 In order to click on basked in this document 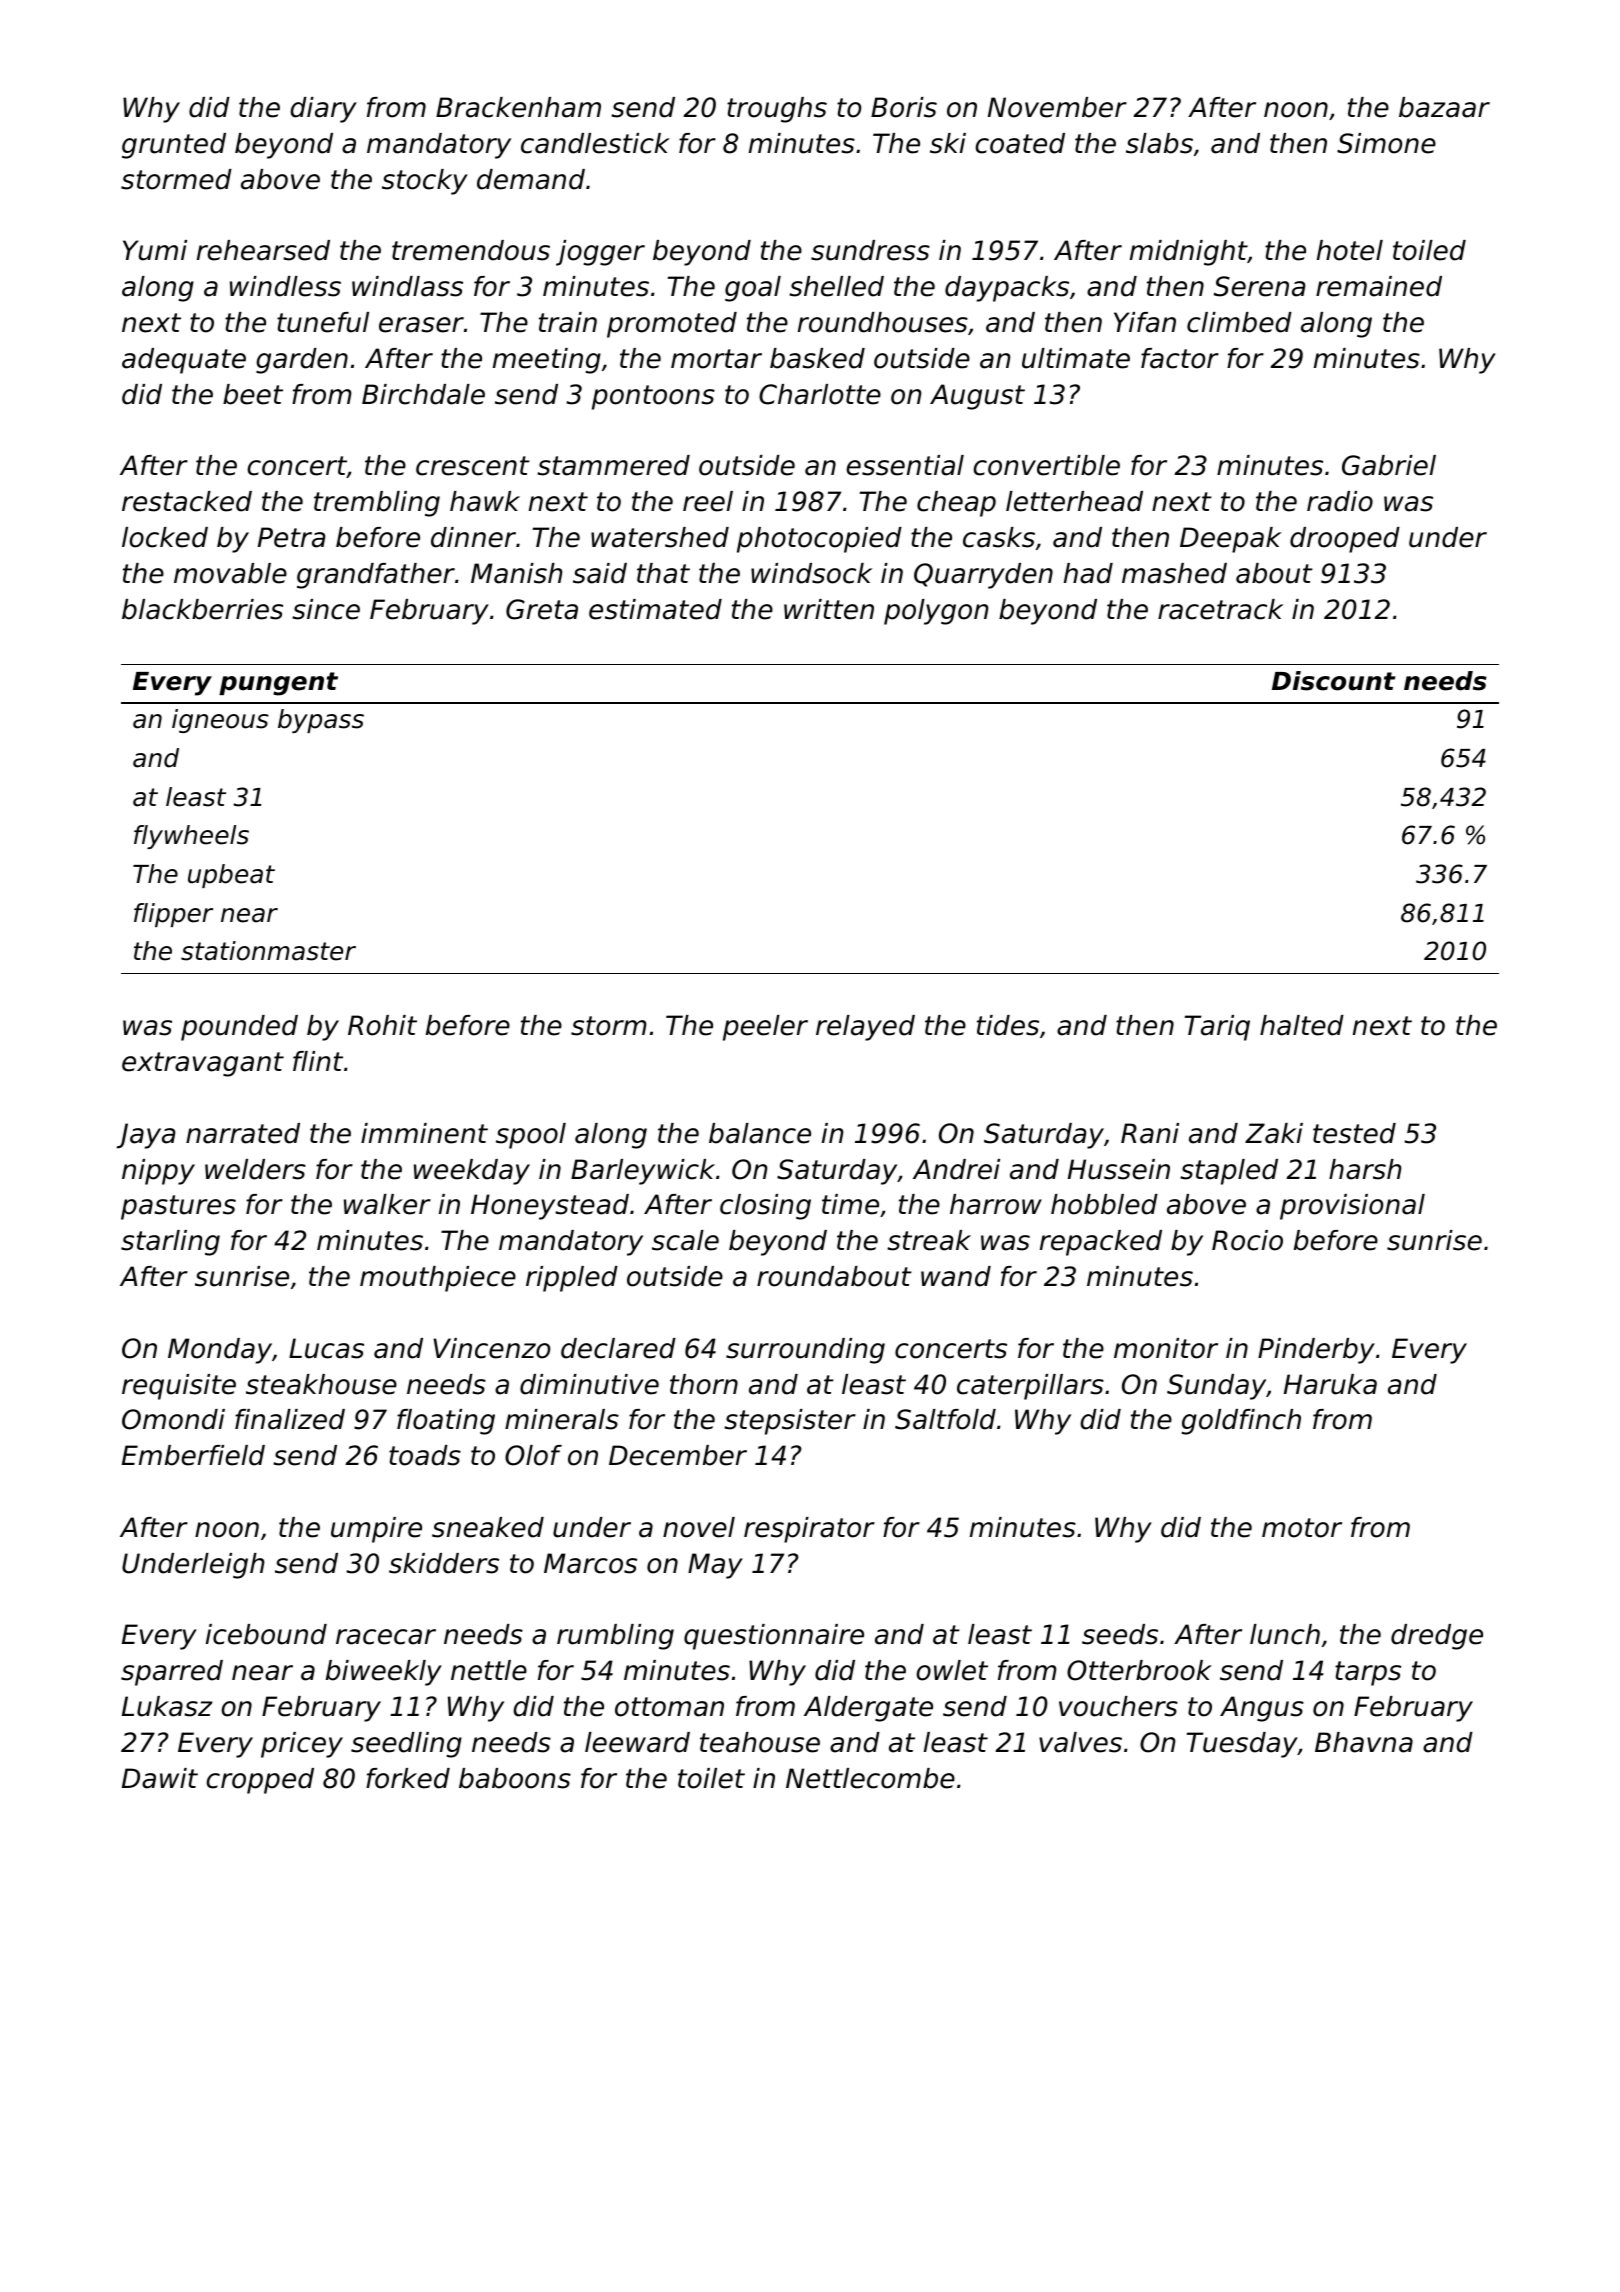, I will do `click(817, 358)`.
